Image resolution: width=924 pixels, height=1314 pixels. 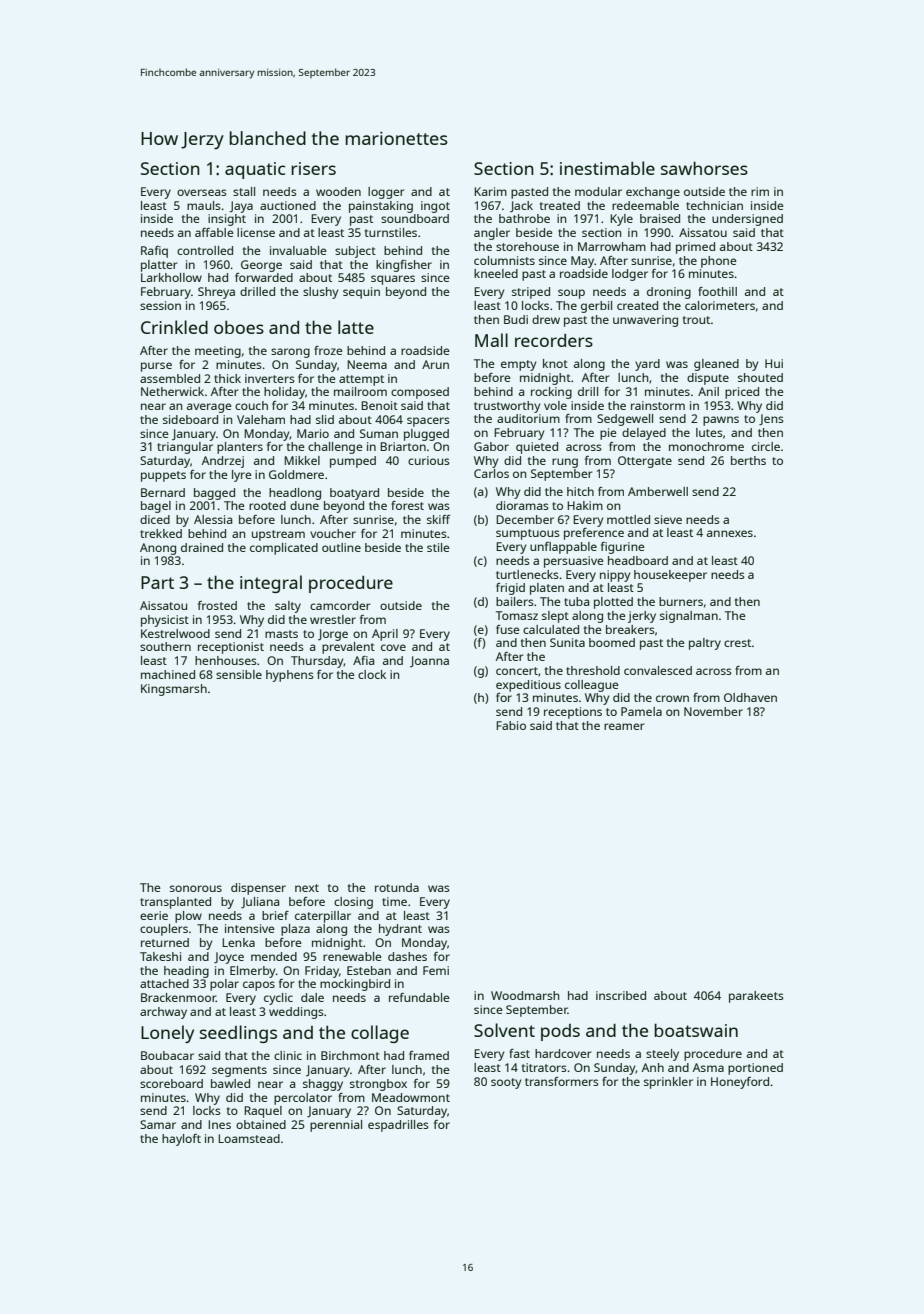 What do you see at coordinates (255, 170) in the document?
I see `aquatic` at bounding box center [255, 170].
